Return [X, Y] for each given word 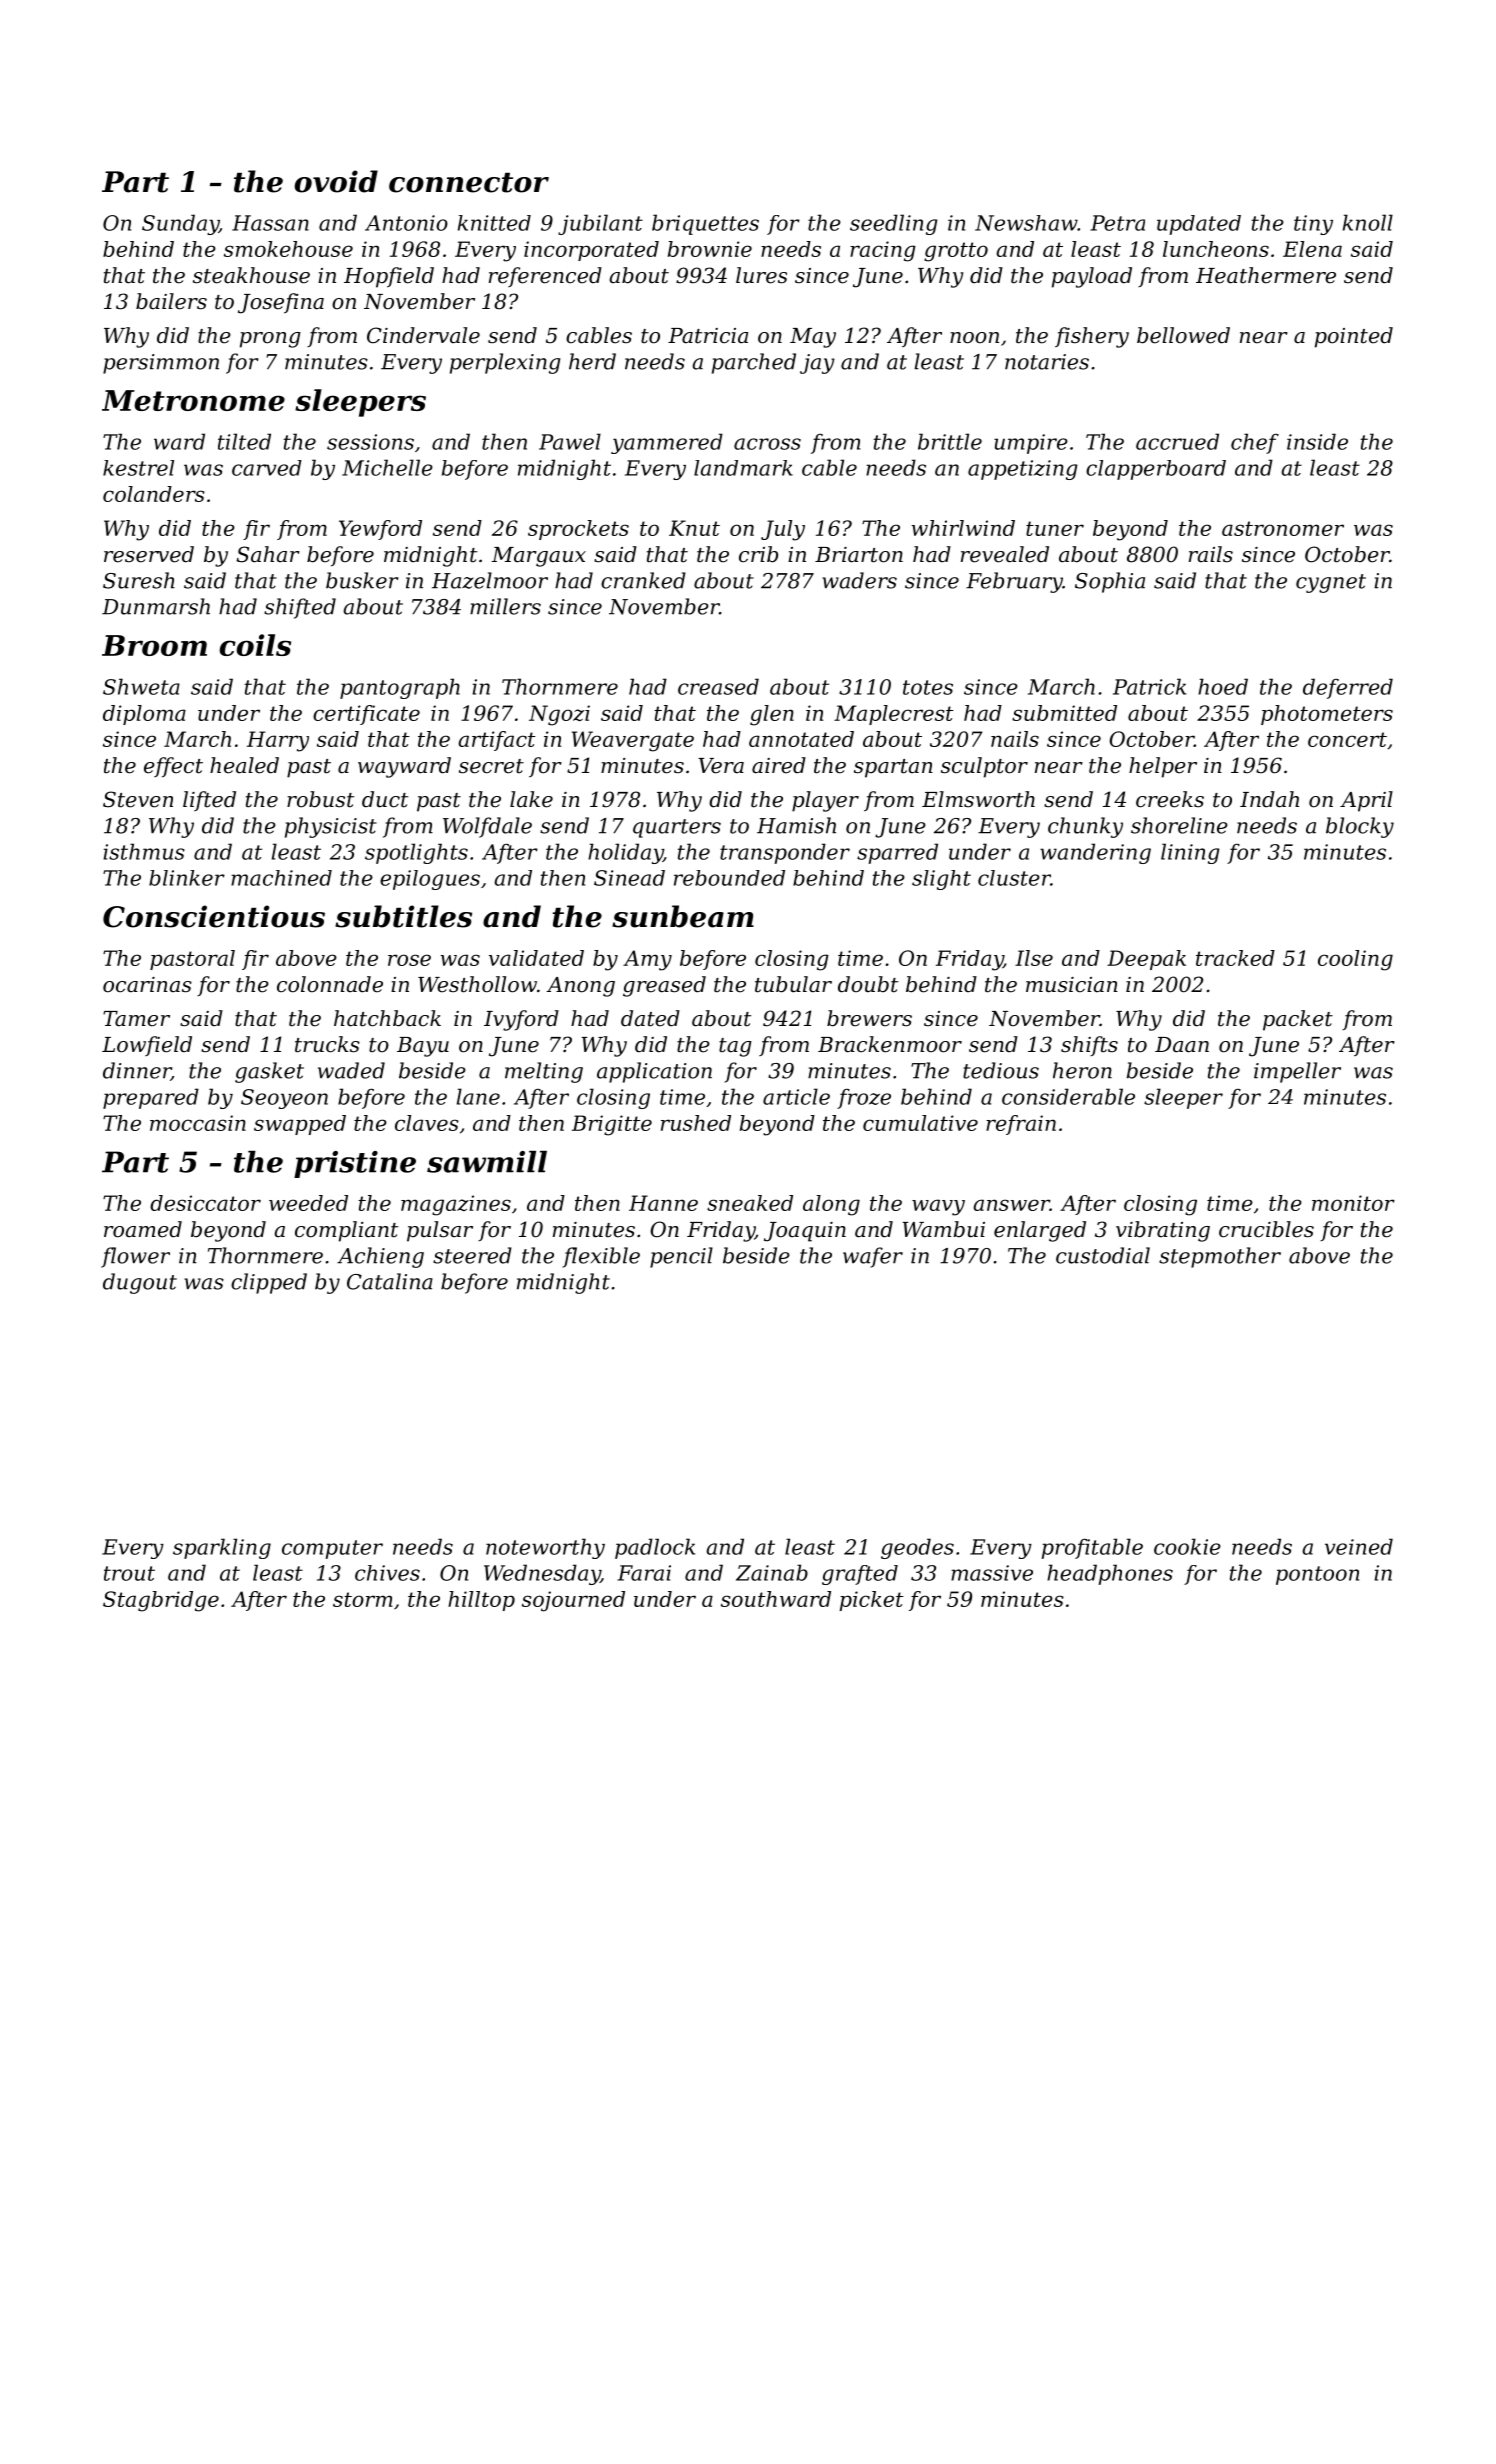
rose [409, 960]
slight [941, 880]
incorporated [591, 251]
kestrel [138, 468]
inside [1317, 441]
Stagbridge [161, 1601]
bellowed [1183, 335]
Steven [138, 799]
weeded [308, 1203]
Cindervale [423, 335]
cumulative [920, 1123]
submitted [1064, 713]
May [813, 338]
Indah [1269, 799]
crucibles [1266, 1229]
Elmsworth [978, 799]
